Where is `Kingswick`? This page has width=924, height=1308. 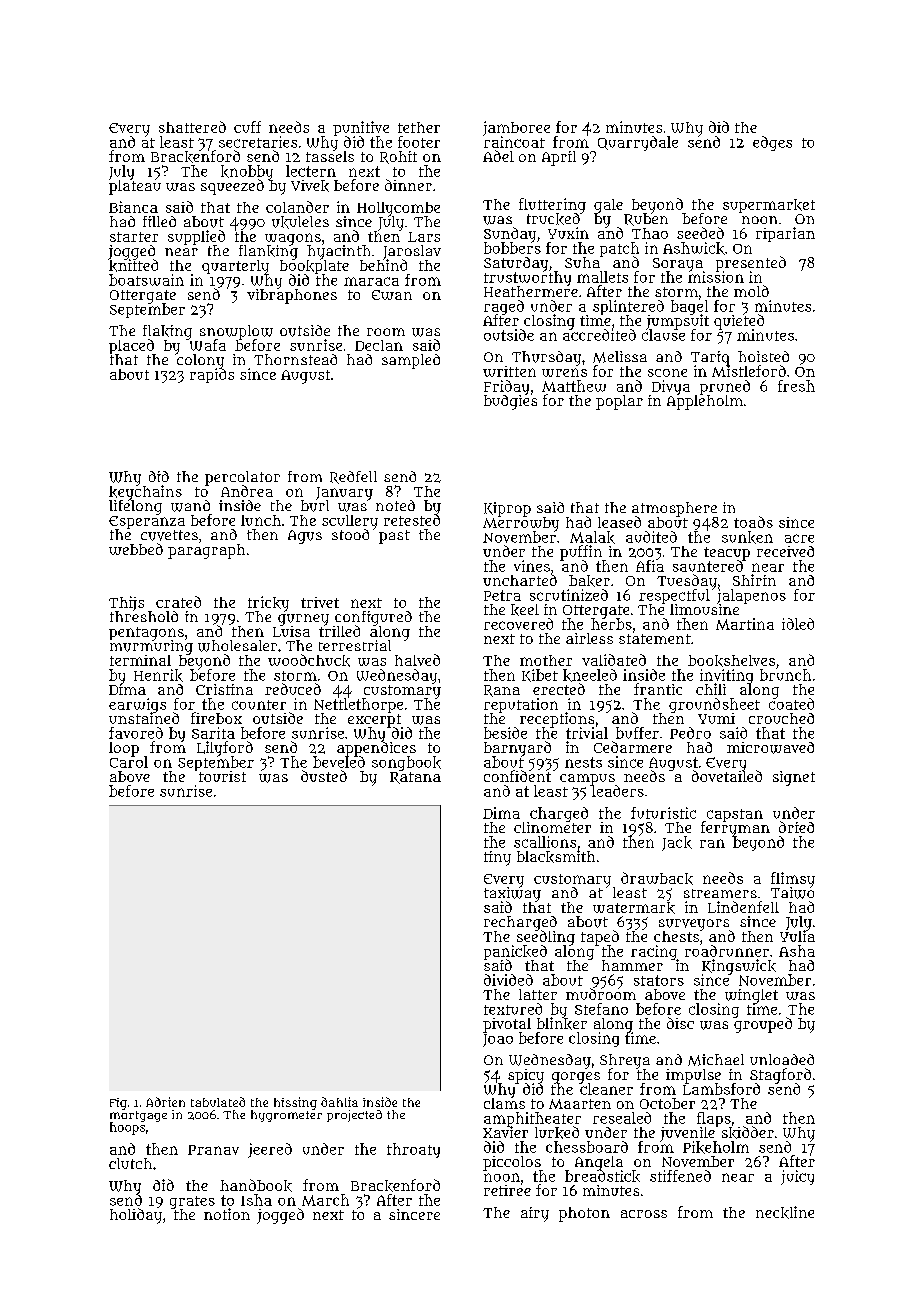
Kingswick is located at coordinates (739, 966).
